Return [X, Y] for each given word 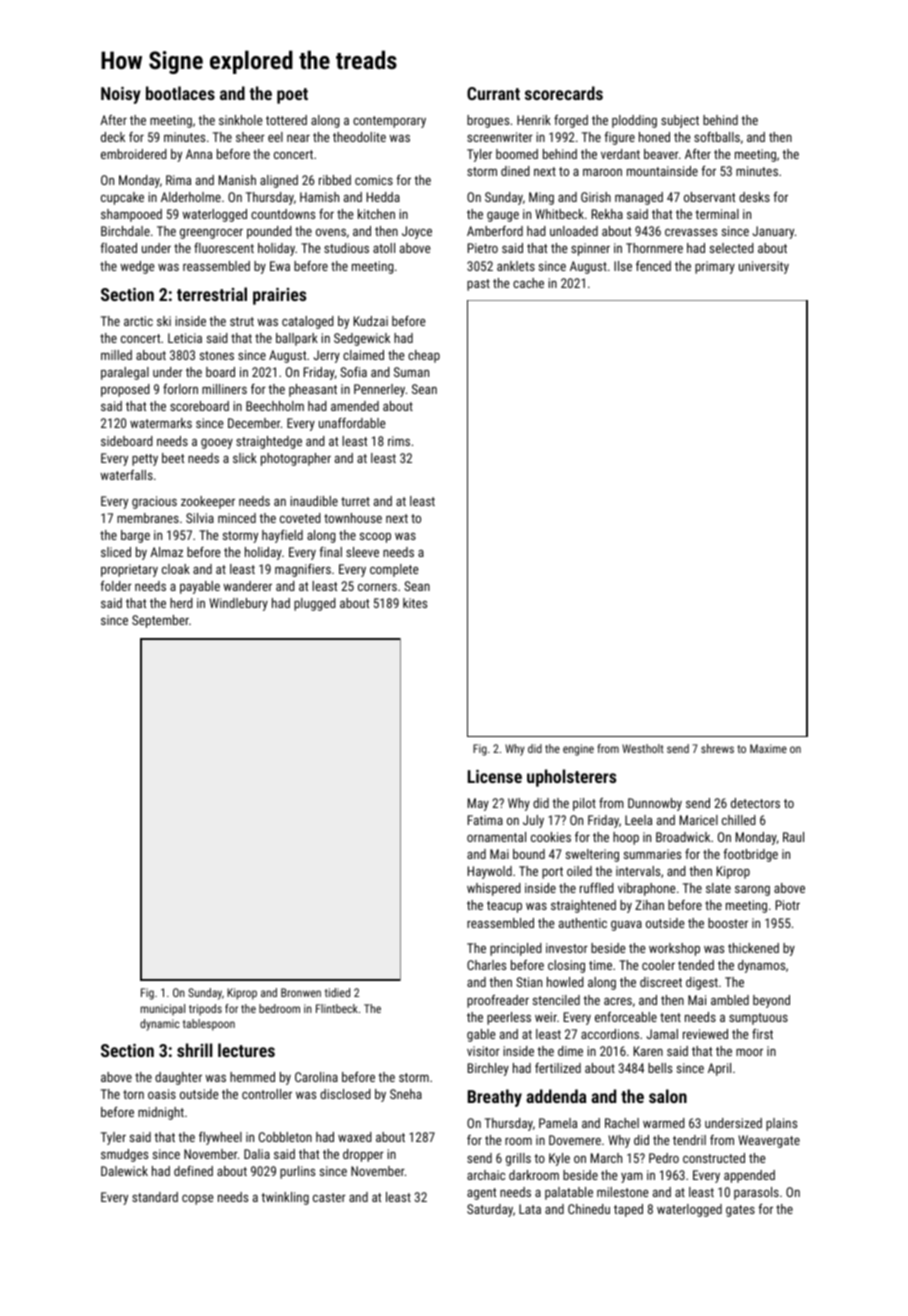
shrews [717, 748]
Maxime [768, 748]
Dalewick [124, 1171]
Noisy [121, 95]
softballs [717, 137]
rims [399, 441]
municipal [163, 1009]
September [160, 621]
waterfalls [126, 475]
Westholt [643, 748]
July [533, 821]
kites [415, 603]
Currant [493, 93]
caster [329, 1197]
